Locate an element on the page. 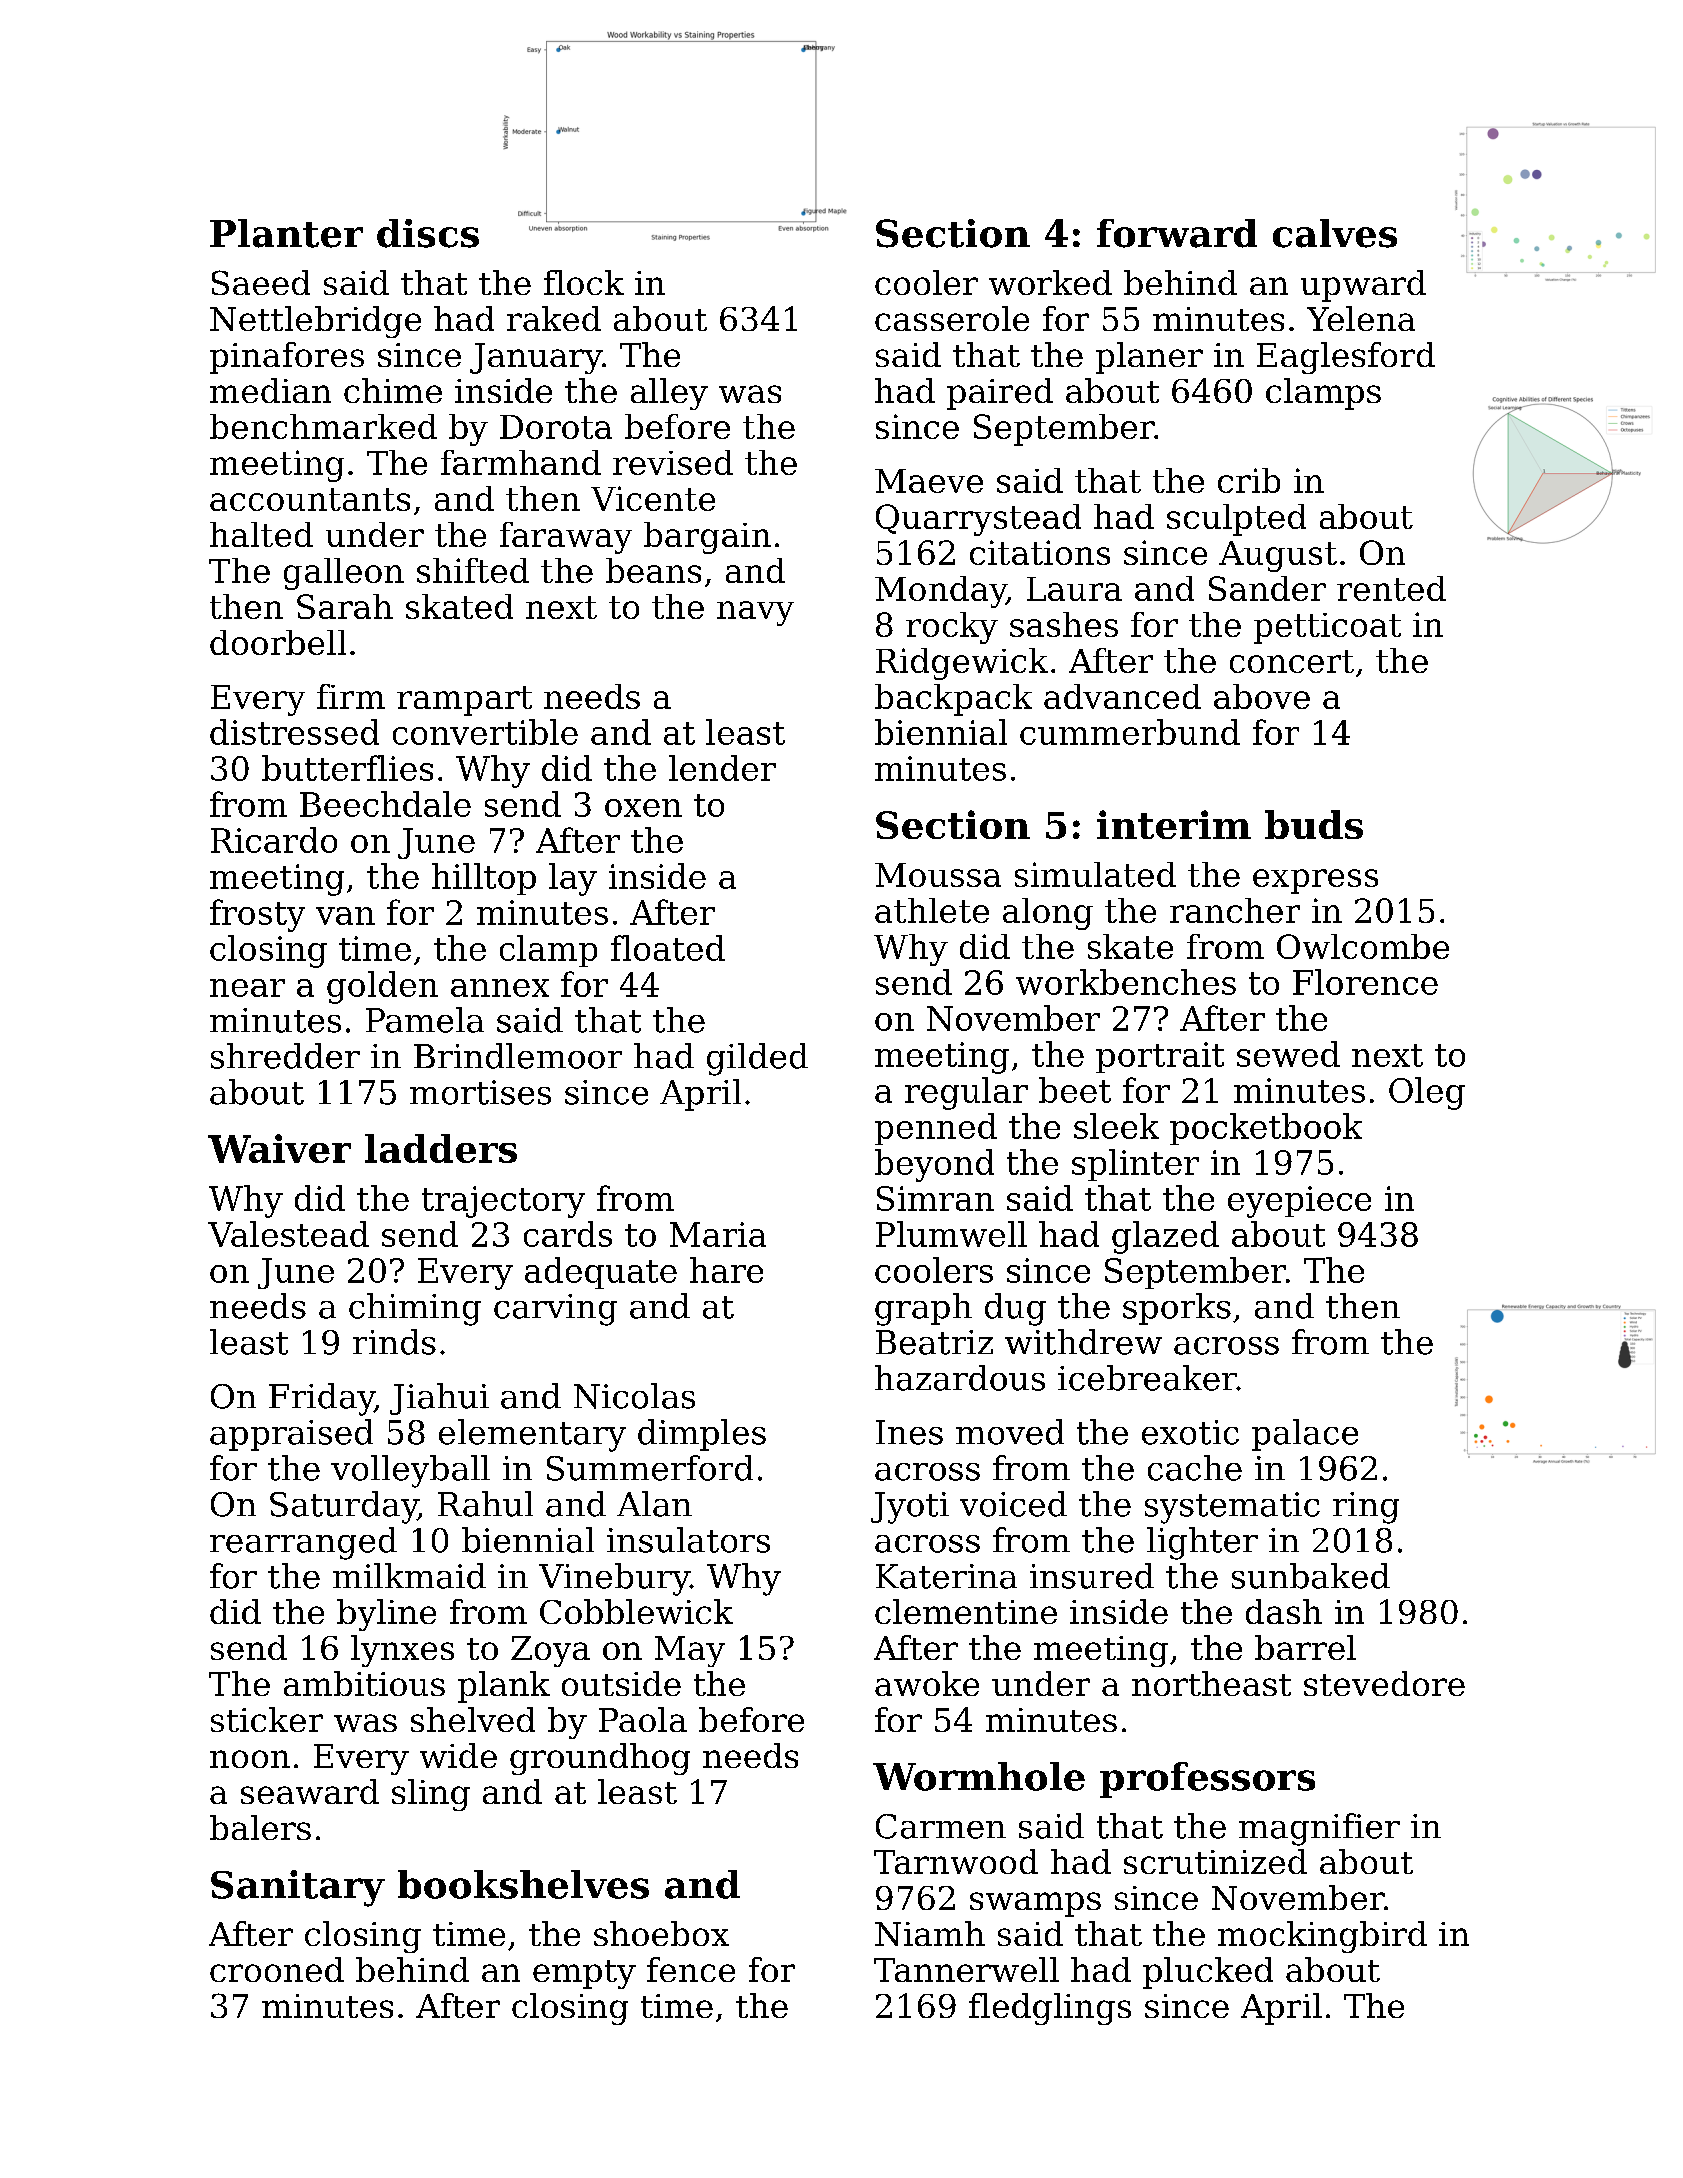 This document has width=1683, height=2178. backpack is located at coordinates (953, 700).
